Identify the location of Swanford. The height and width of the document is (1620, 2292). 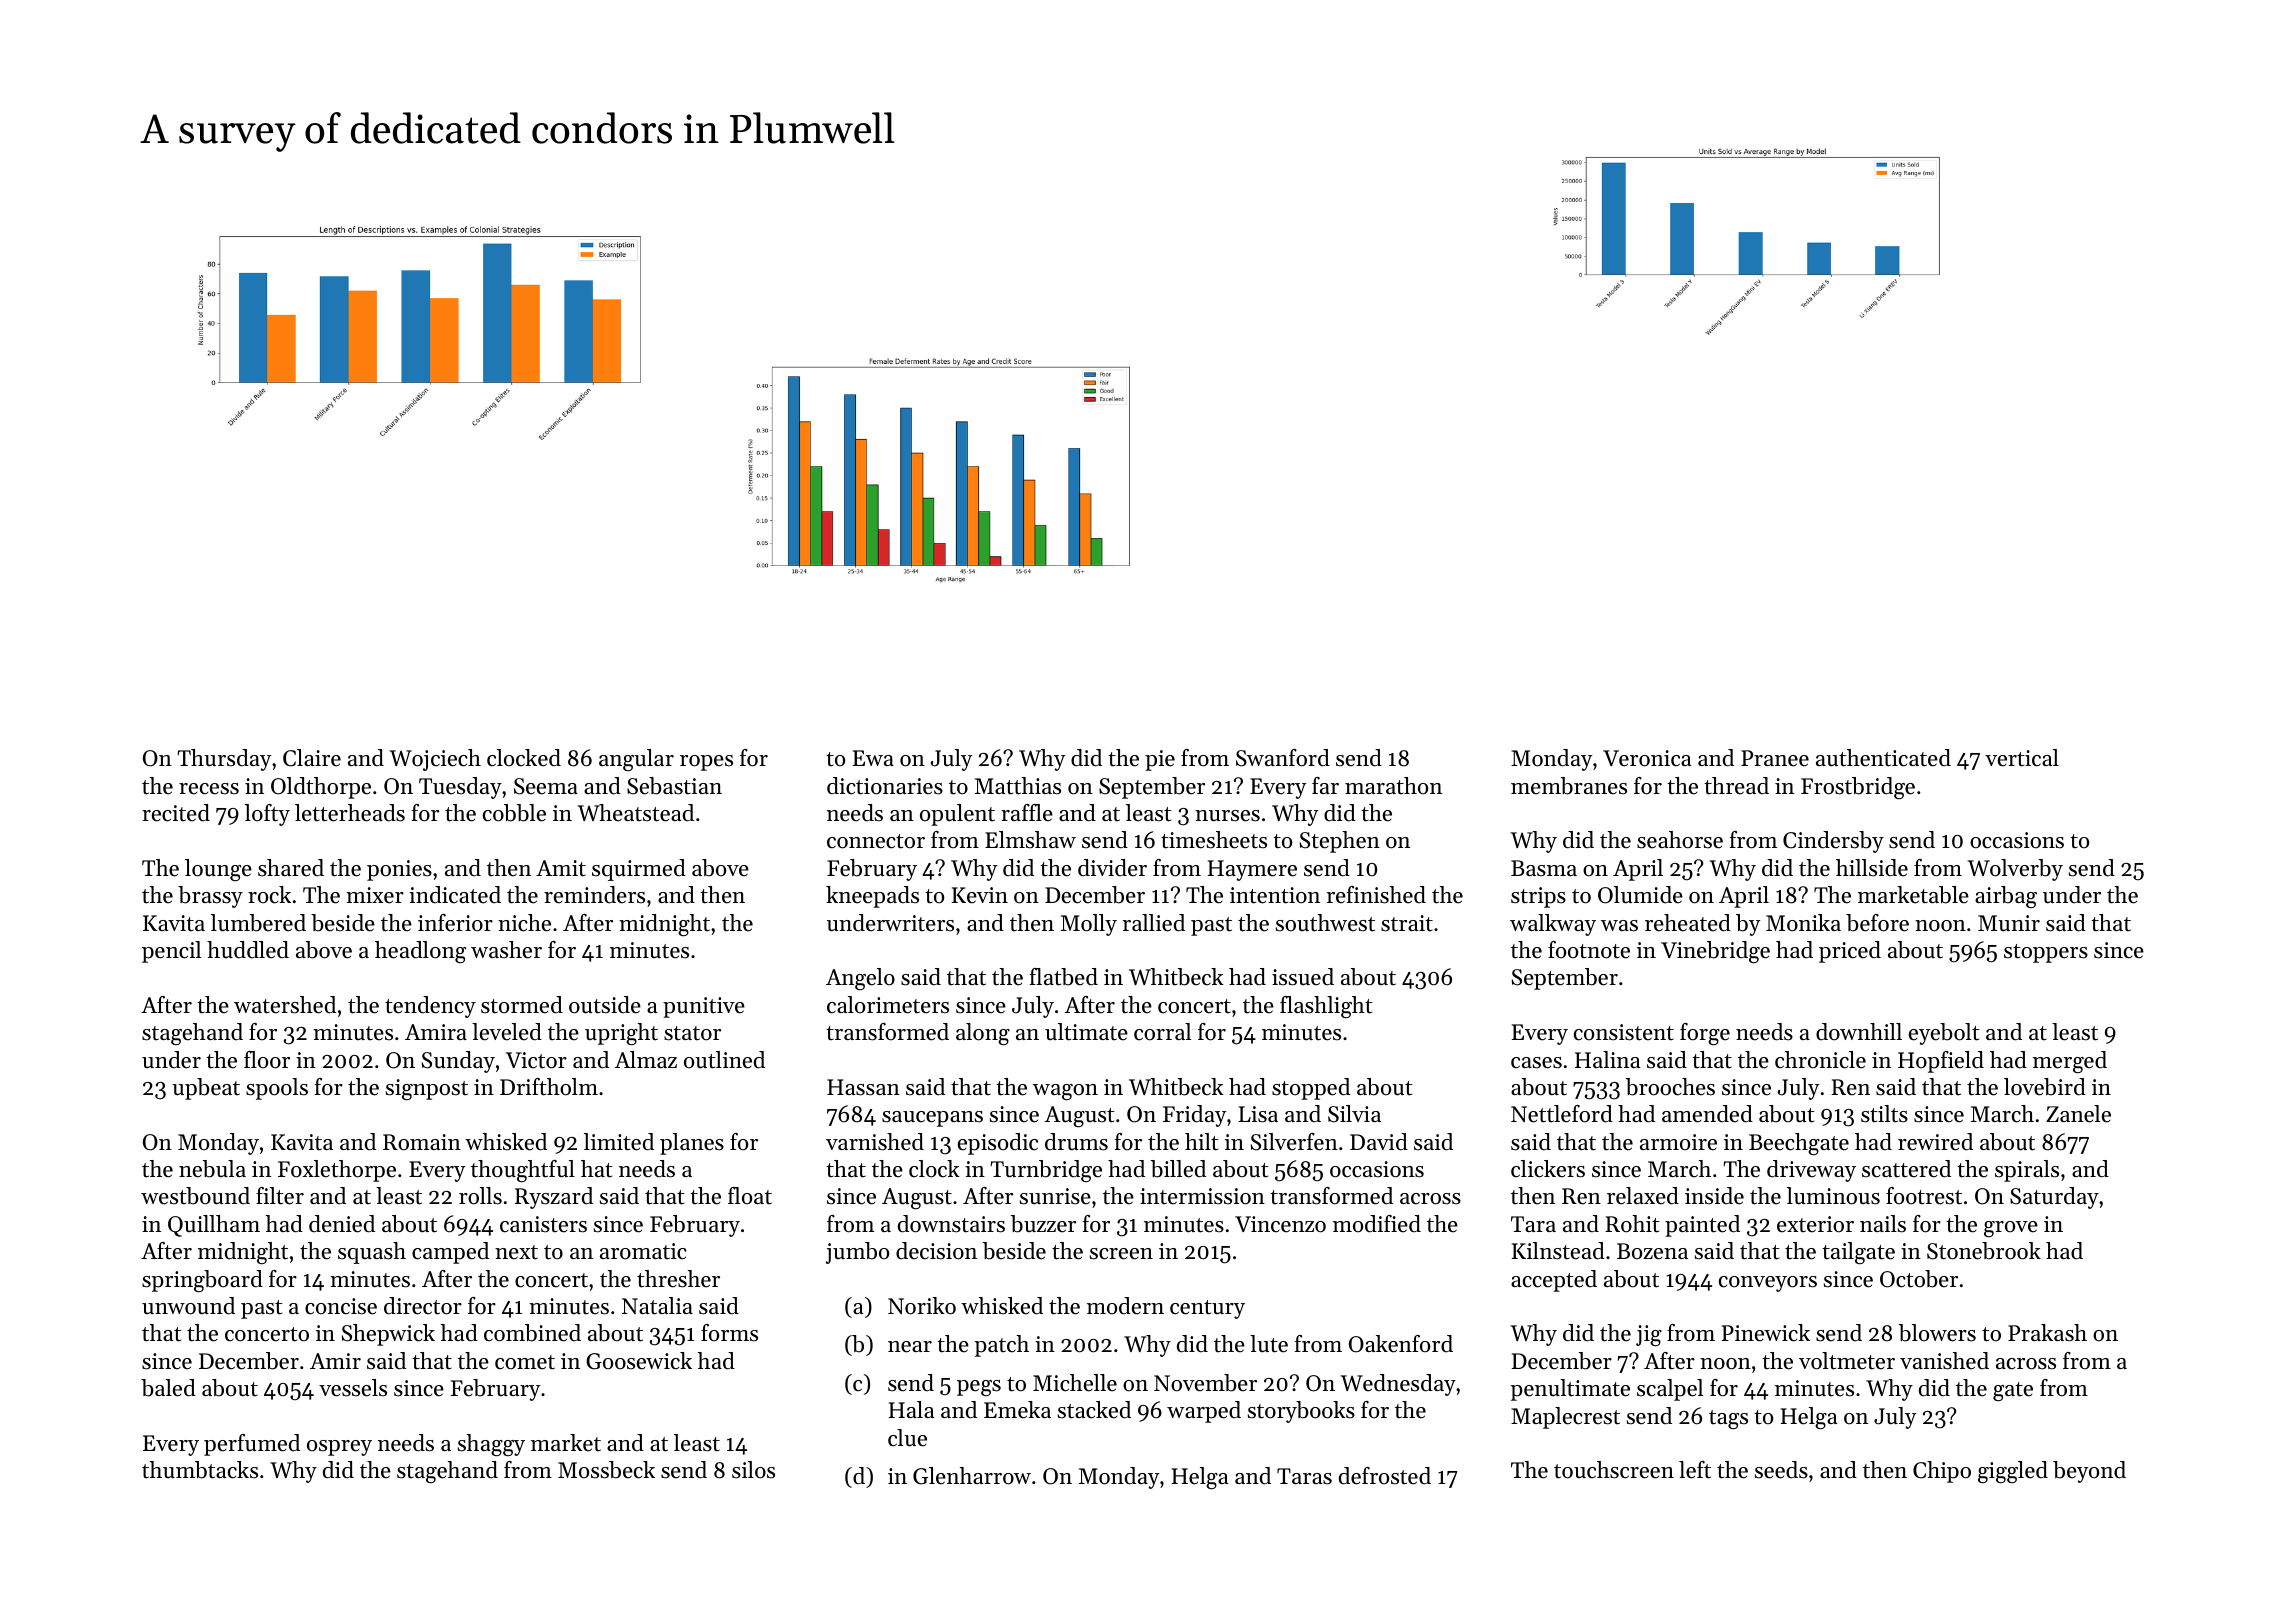
(1283, 758).
